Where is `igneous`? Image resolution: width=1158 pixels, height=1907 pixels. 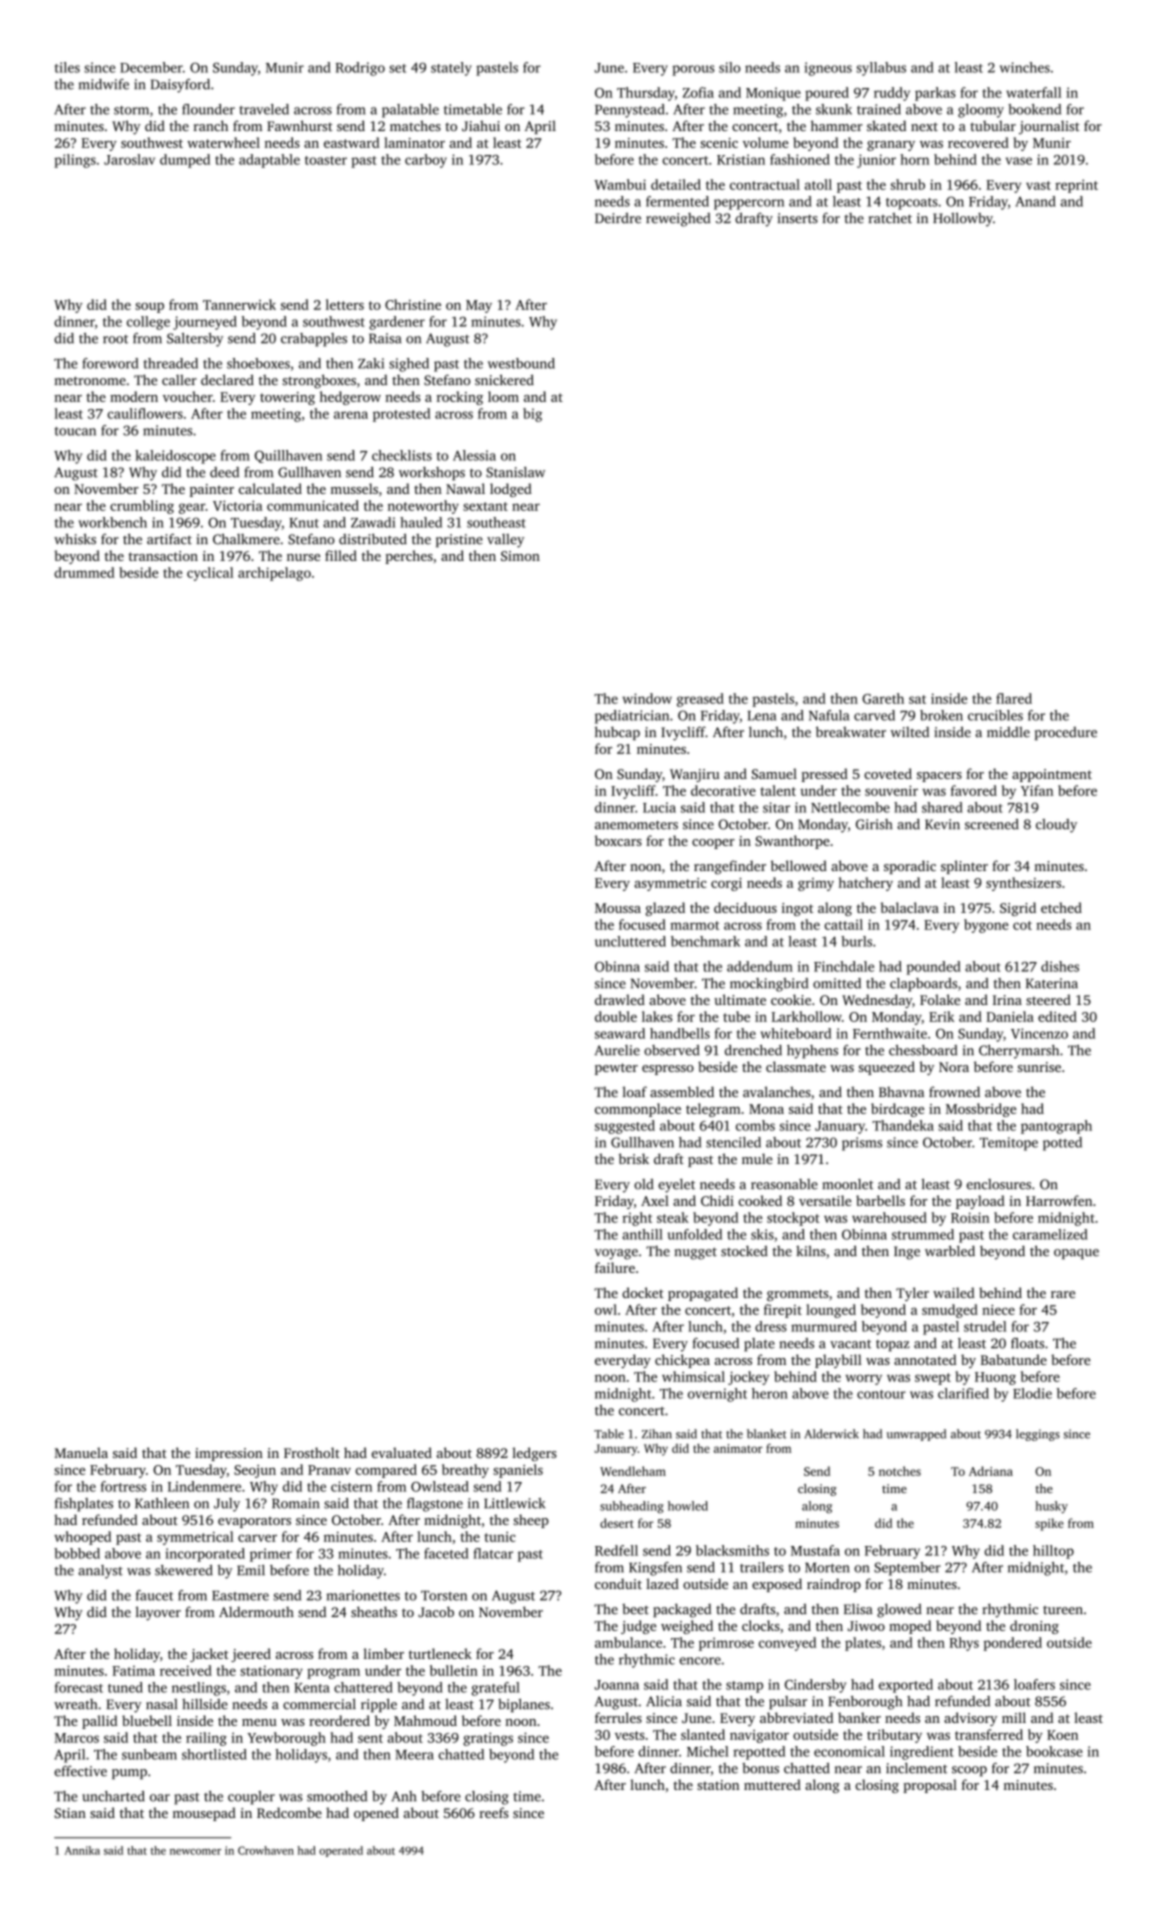
igneous is located at coordinates (828, 69).
